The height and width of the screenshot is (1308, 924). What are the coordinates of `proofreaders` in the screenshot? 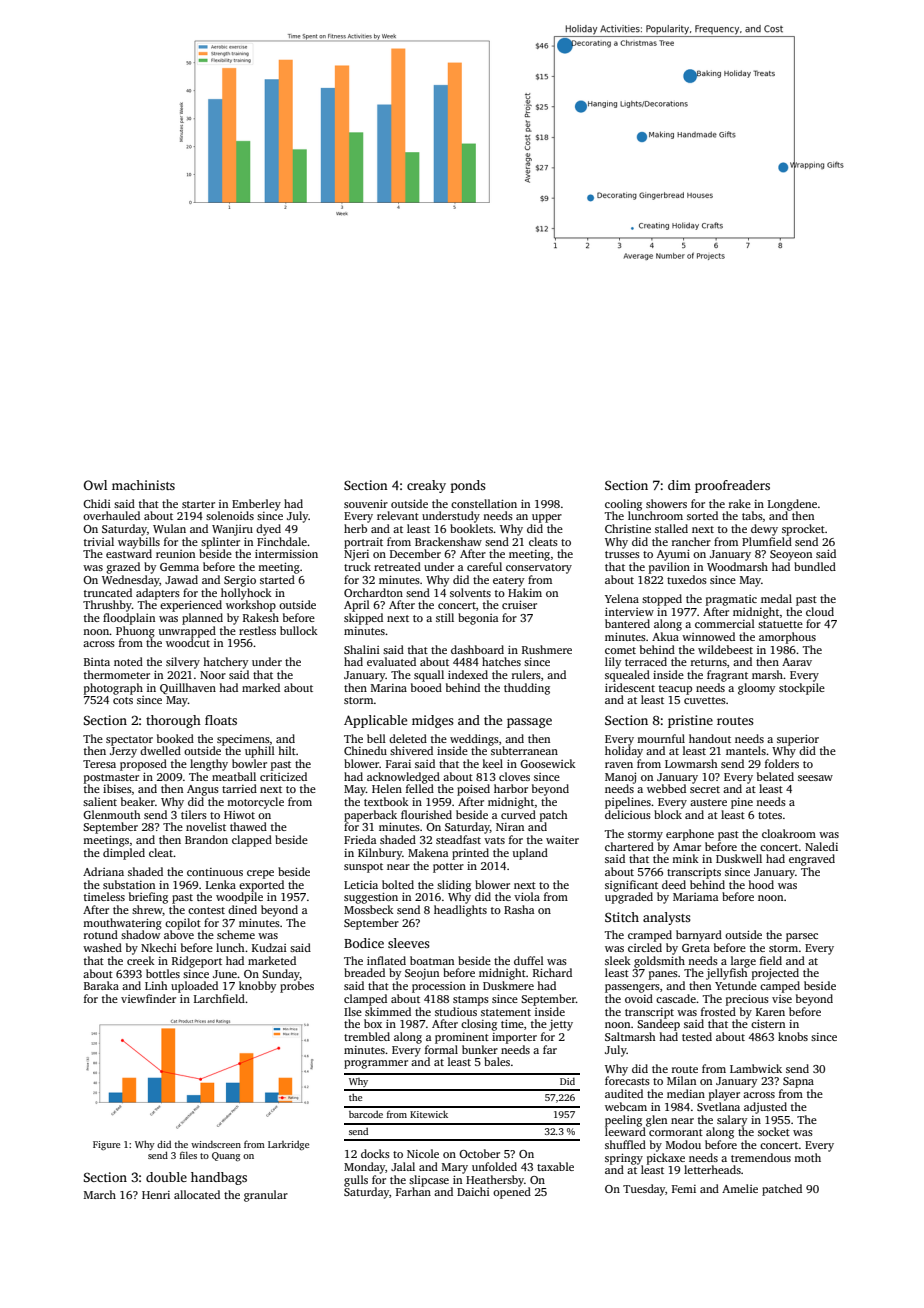 It's located at (732, 486).
